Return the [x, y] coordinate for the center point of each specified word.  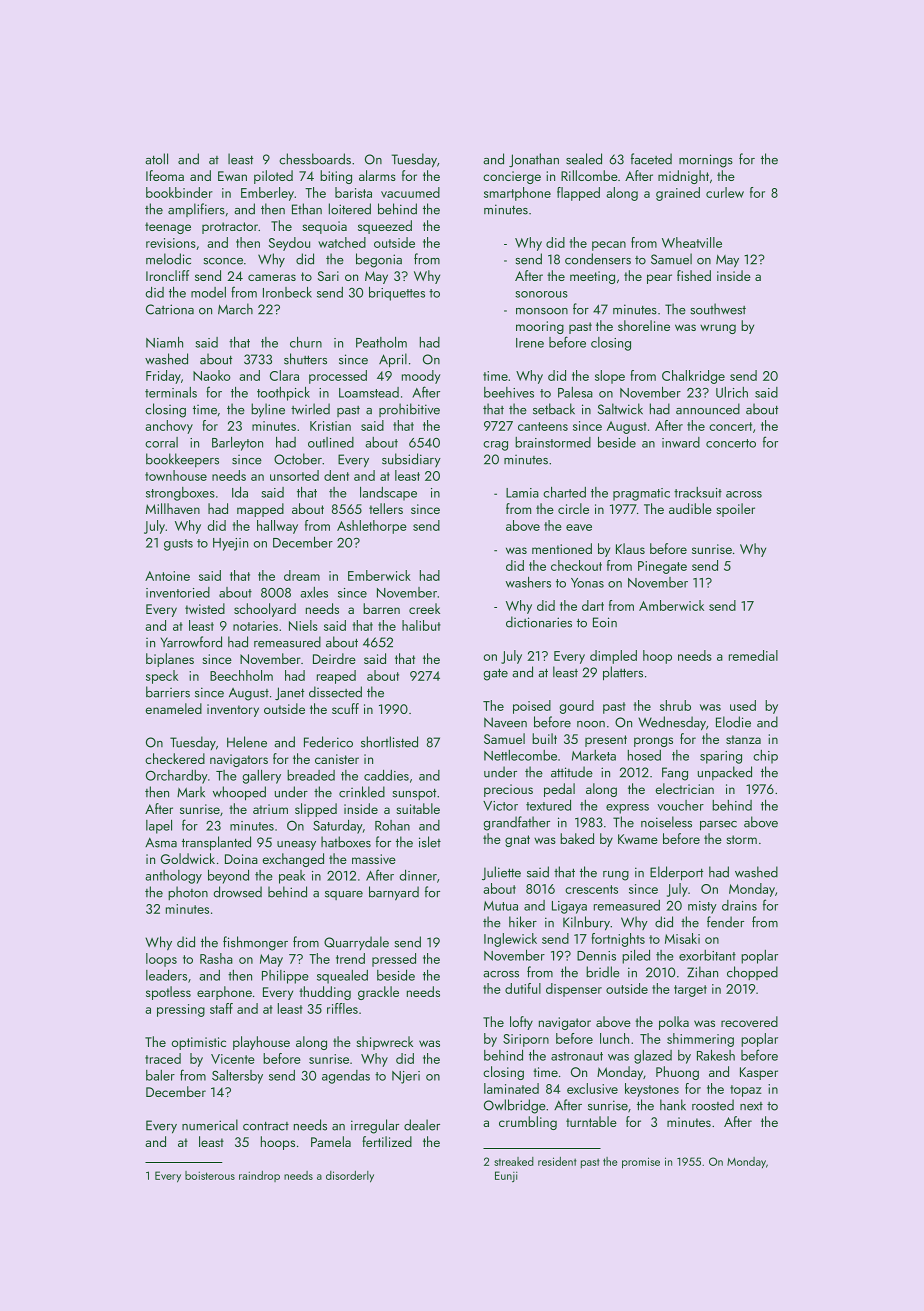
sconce [223, 261]
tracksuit [698, 492]
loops [161, 960]
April [393, 360]
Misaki [682, 938]
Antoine [167, 576]
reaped [336, 677]
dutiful [523, 988]
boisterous [210, 1175]
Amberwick [671, 605]
